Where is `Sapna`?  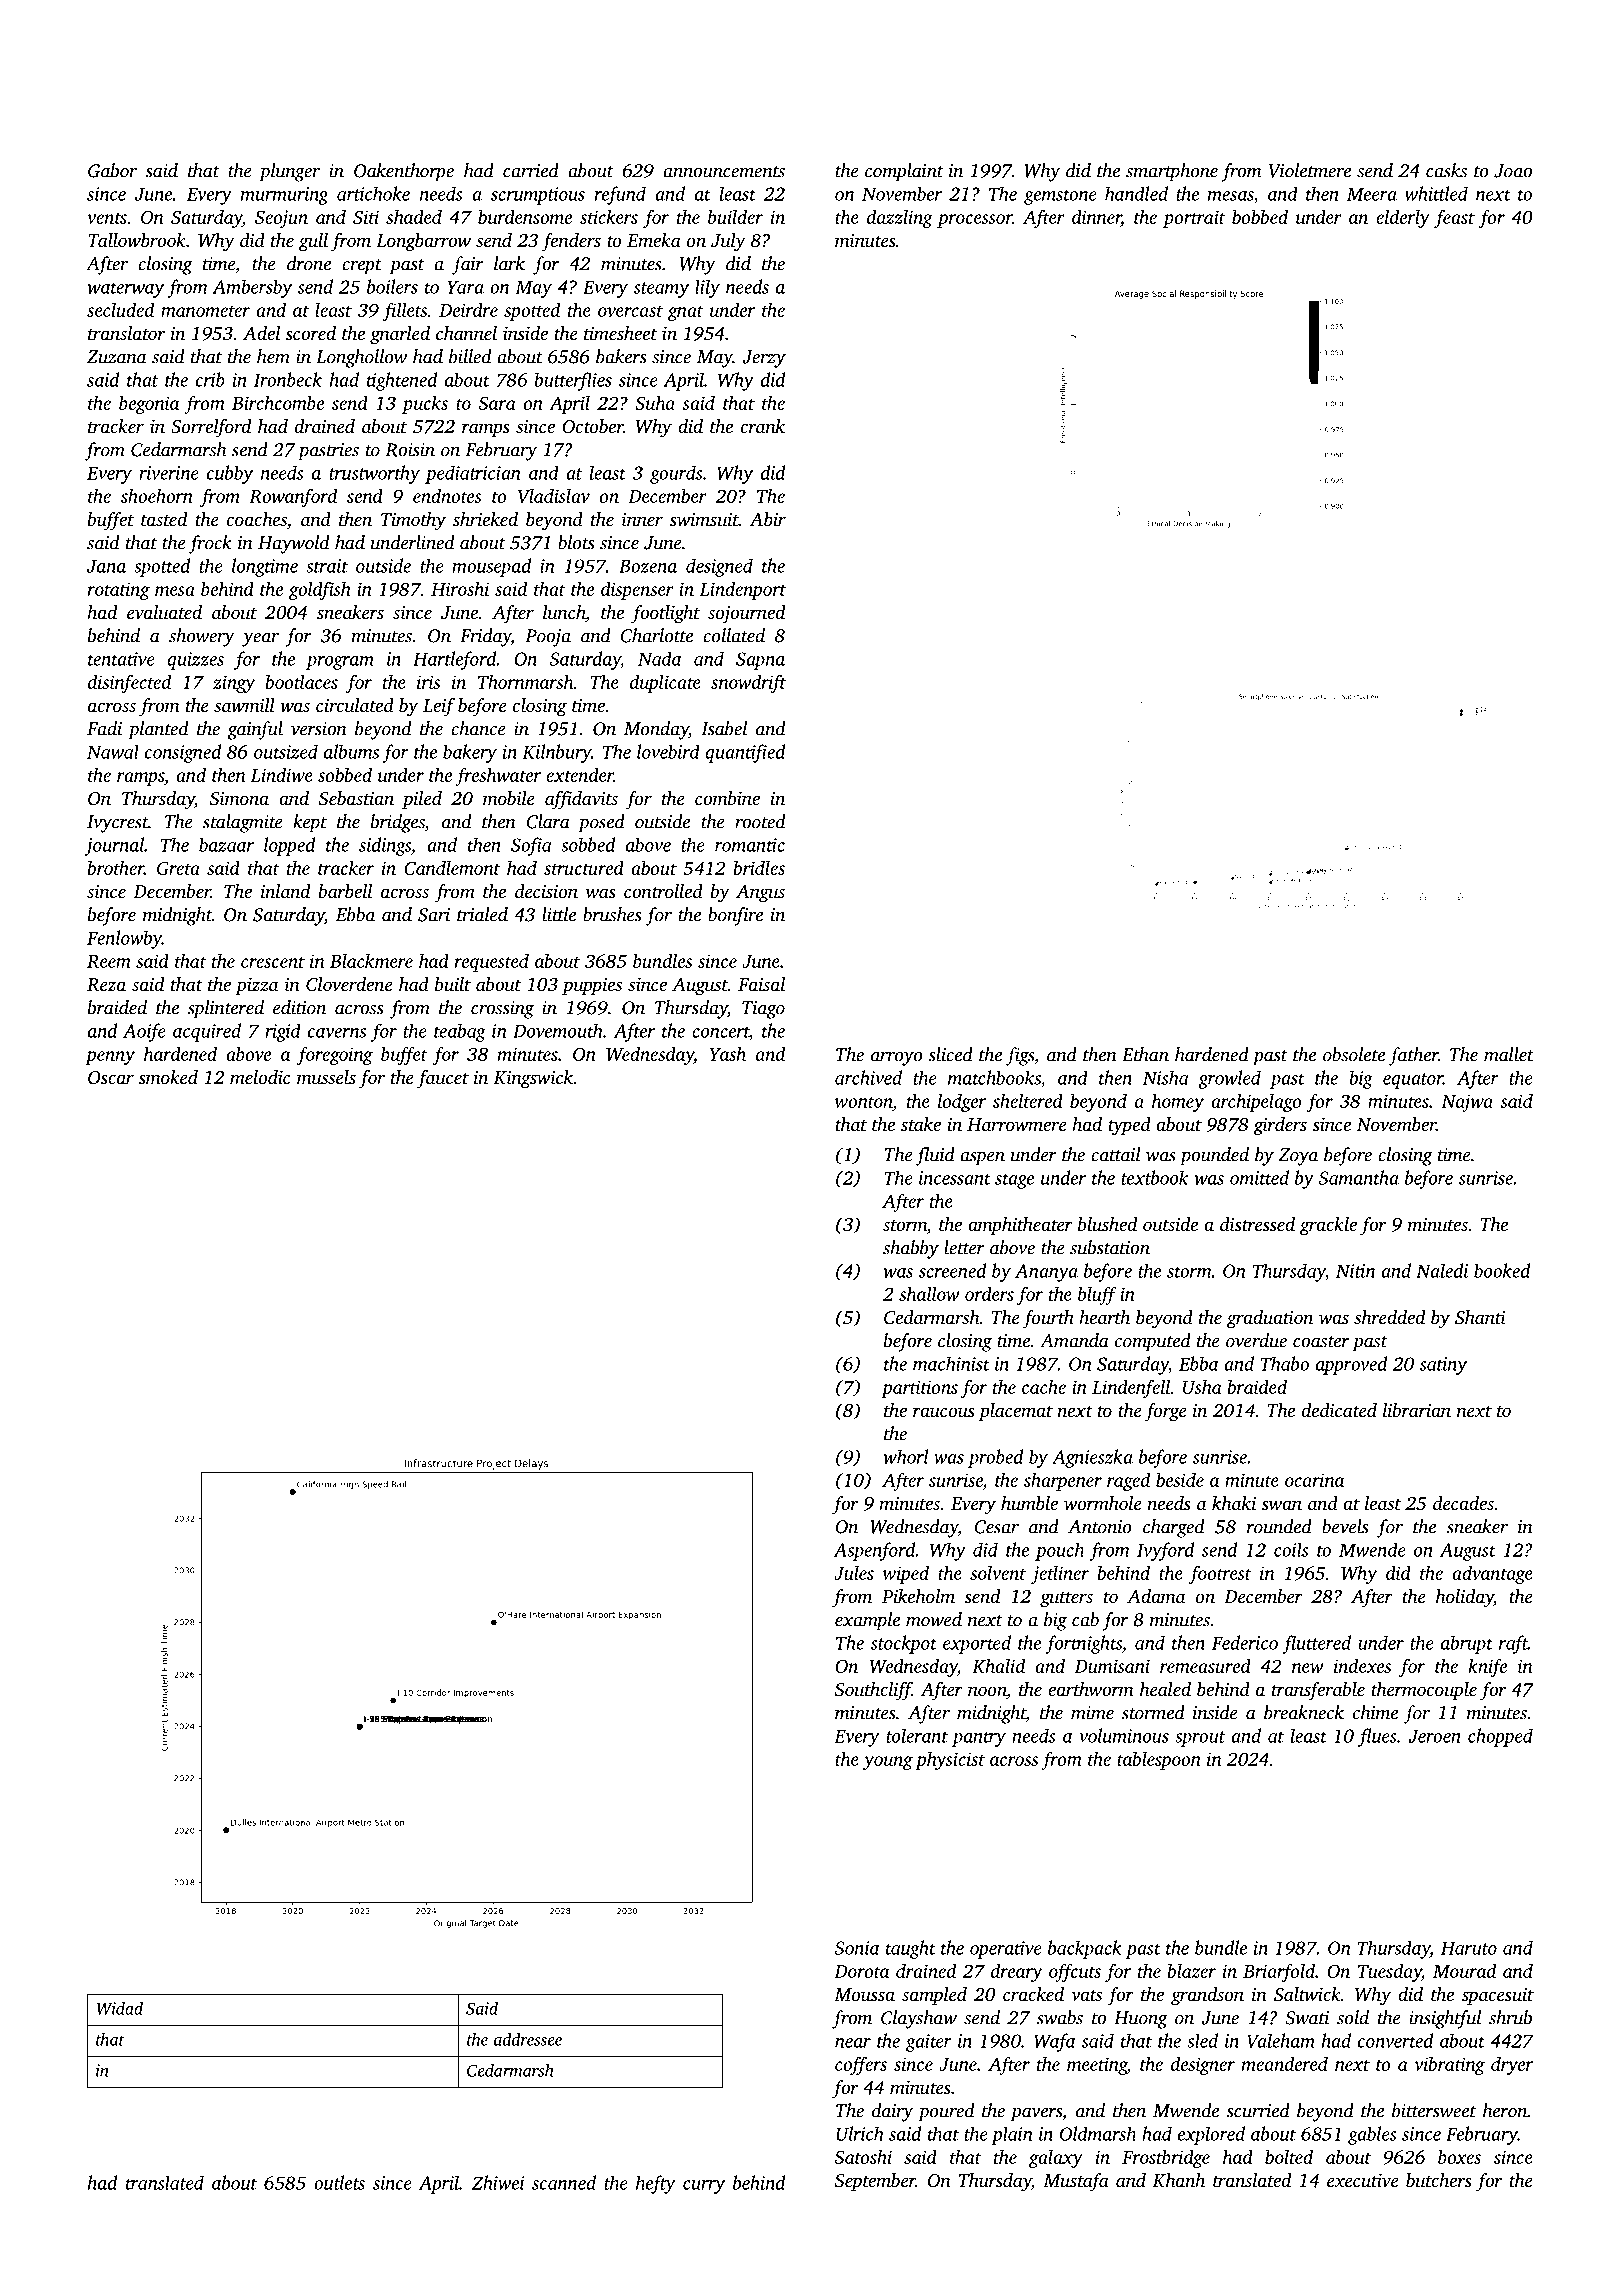 Sapna is located at coordinates (760, 661).
